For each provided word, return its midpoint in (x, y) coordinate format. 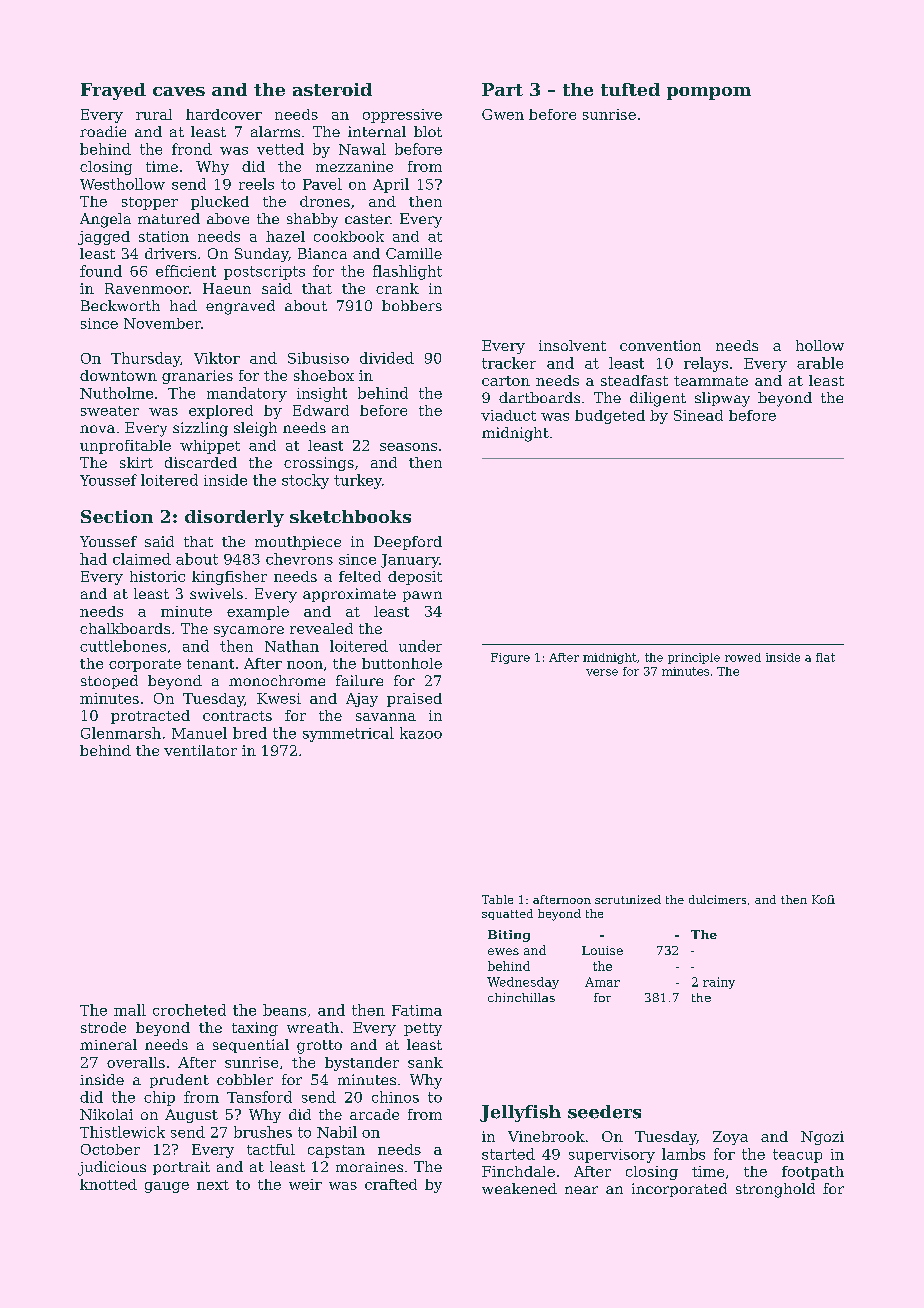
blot (428, 131)
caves (179, 91)
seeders (604, 1112)
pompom (709, 93)
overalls (136, 1062)
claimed (142, 559)
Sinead (698, 415)
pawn (422, 596)
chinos (395, 1097)
